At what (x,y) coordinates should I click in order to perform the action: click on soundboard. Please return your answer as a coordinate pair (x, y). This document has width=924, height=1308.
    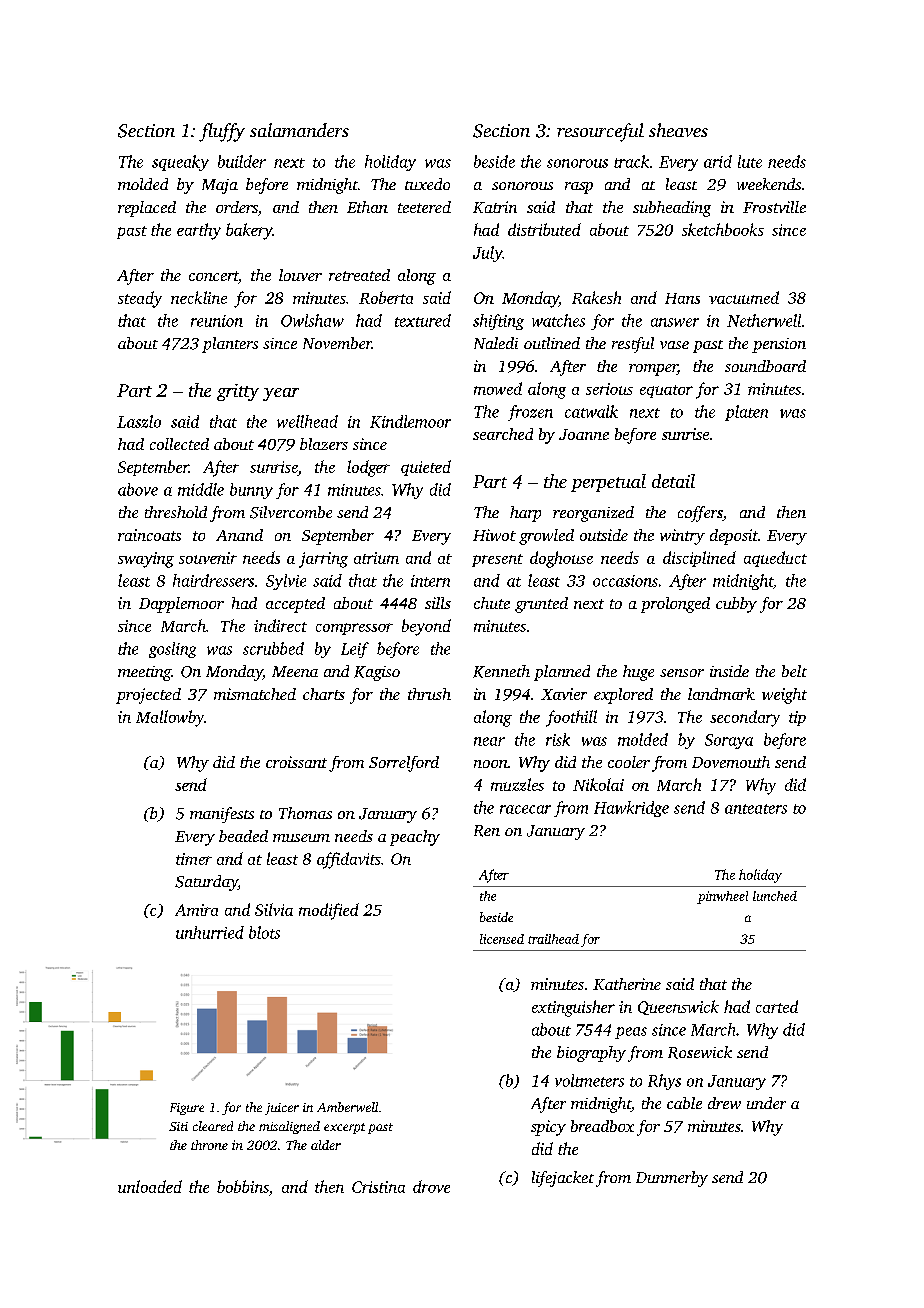
    Looking at the image, I should click on (765, 366).
